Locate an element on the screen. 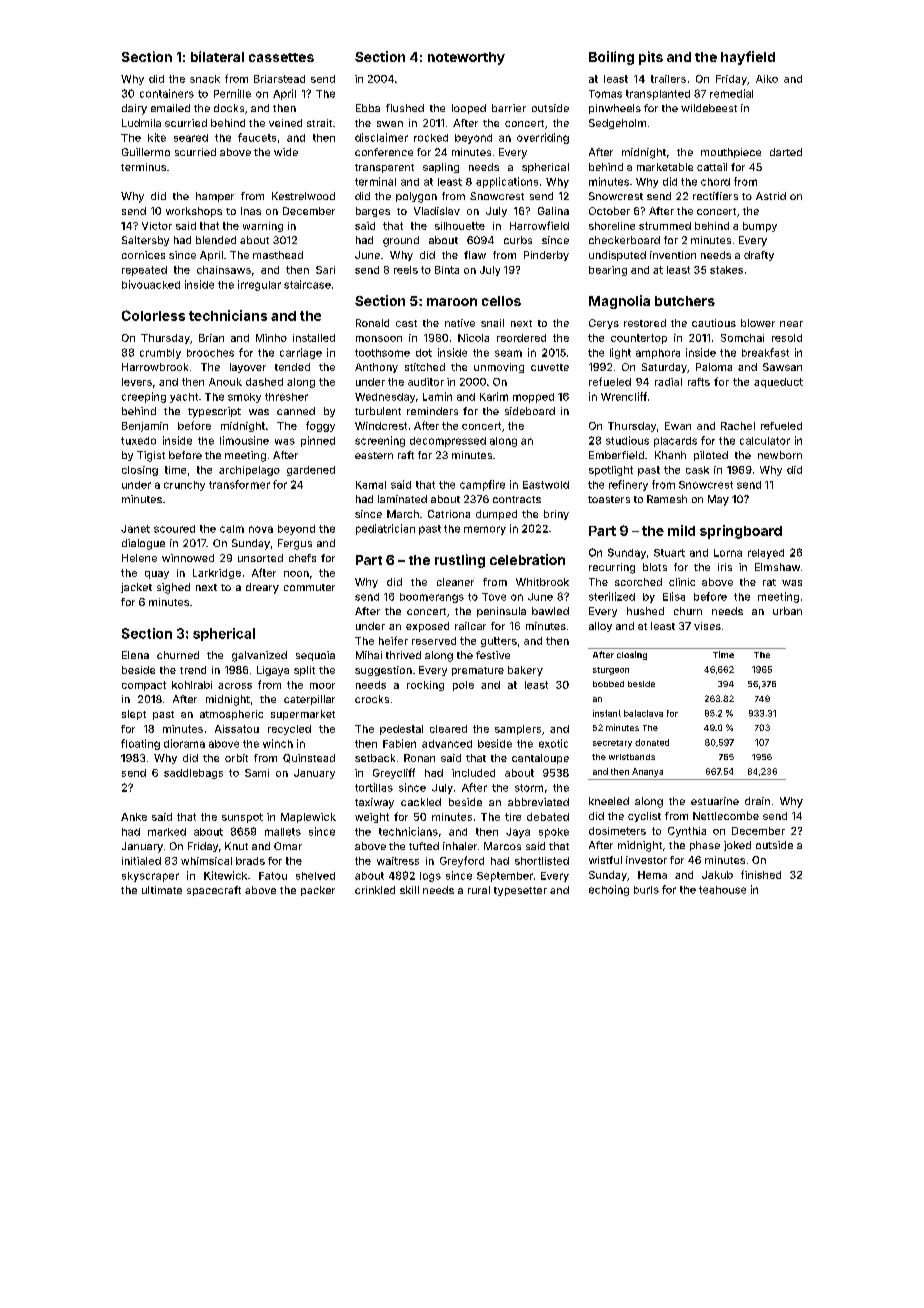  Colorless is located at coordinates (153, 315).
